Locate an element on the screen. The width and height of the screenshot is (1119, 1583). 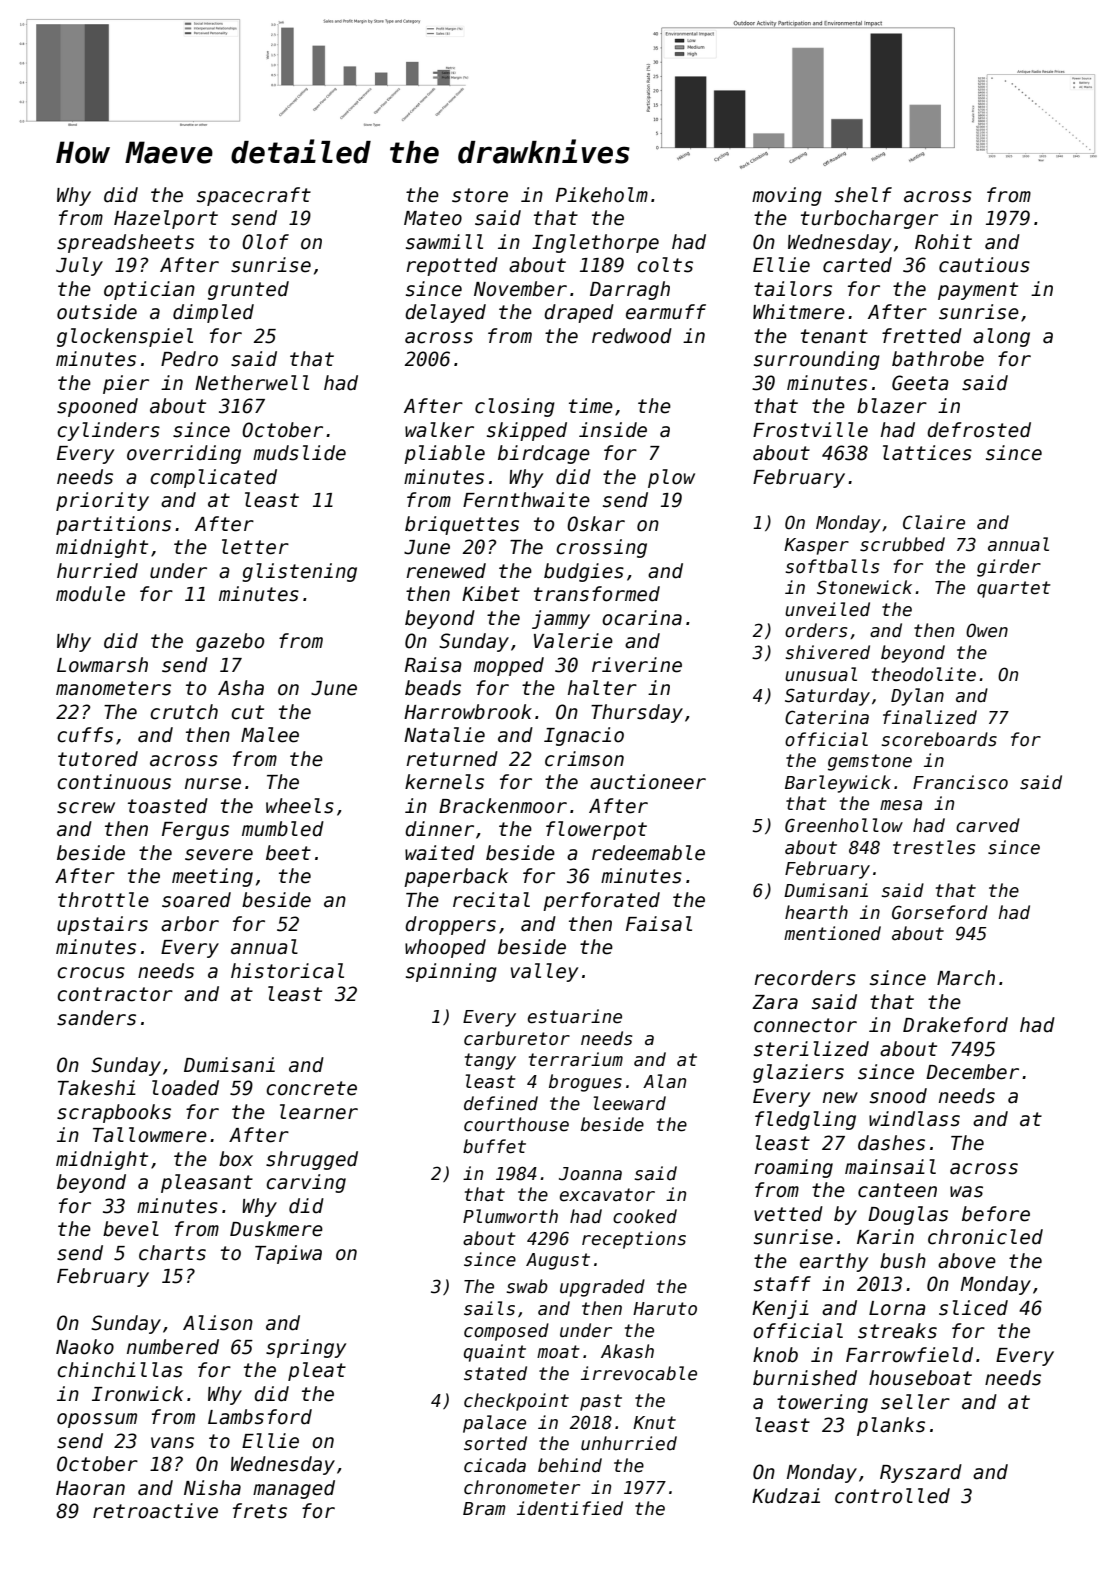
mentioned is located at coordinates (832, 933).
